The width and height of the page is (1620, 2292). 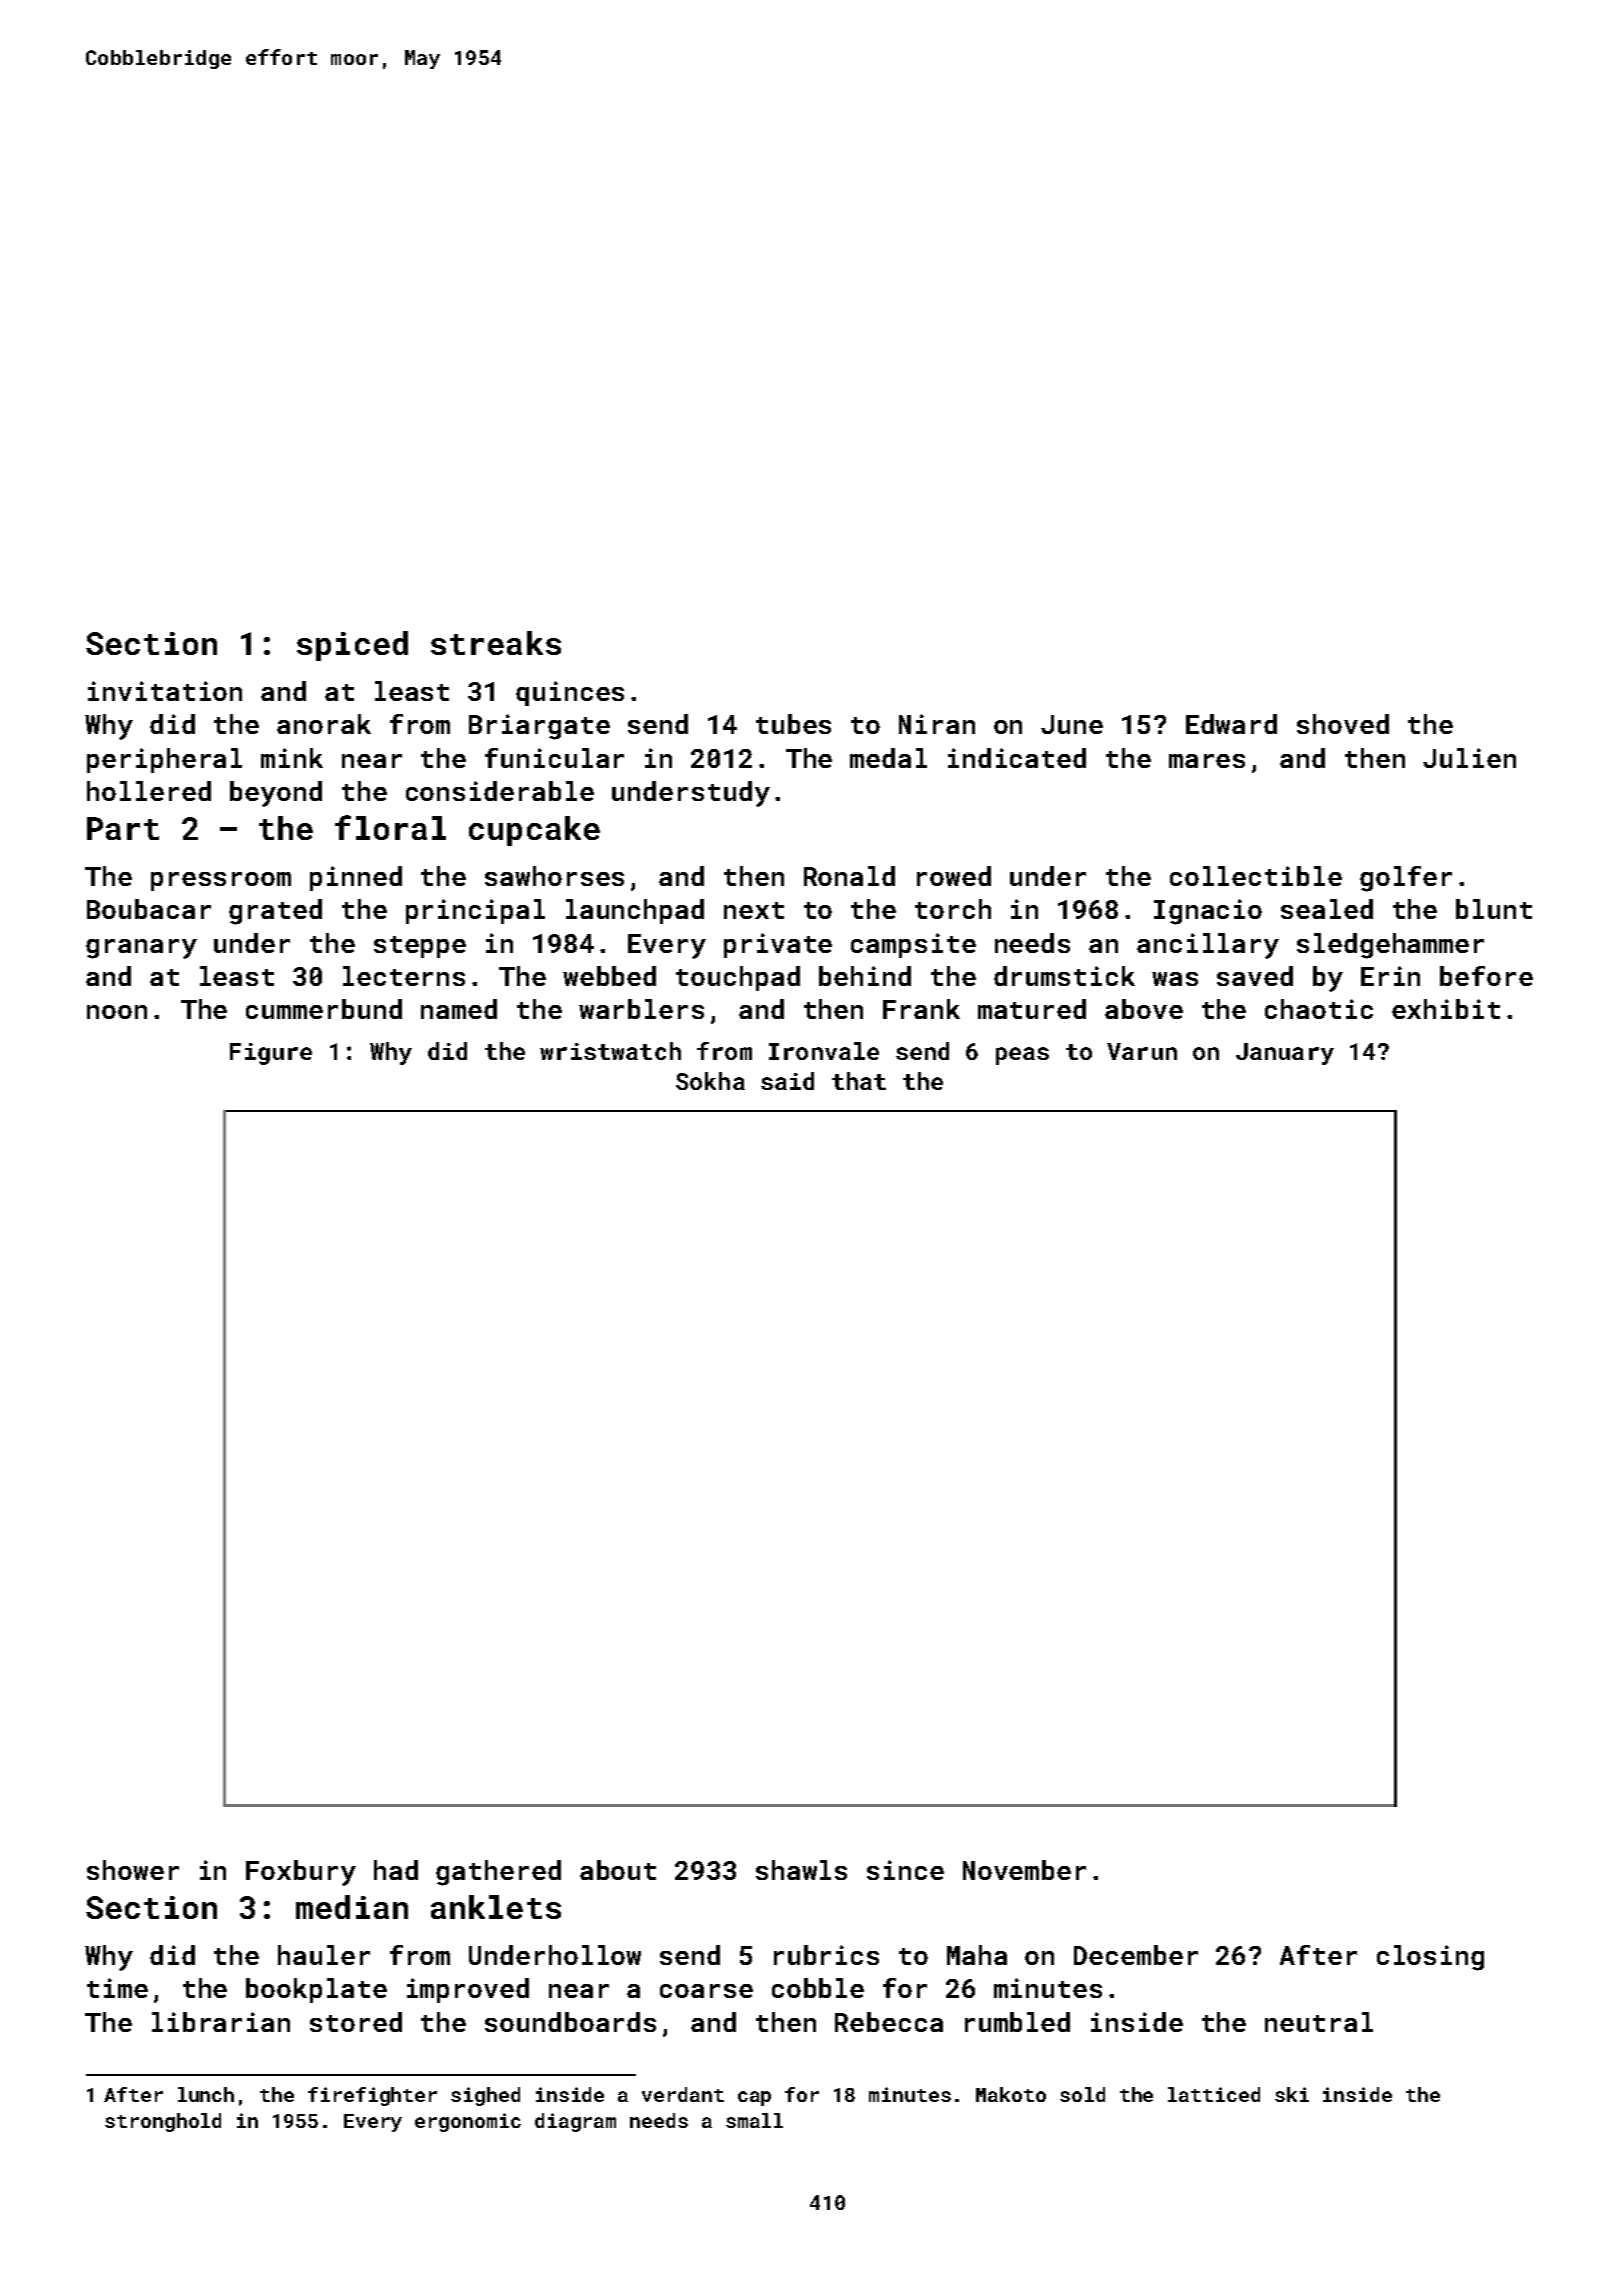 What do you see at coordinates (849, 876) in the page?
I see `Ronald` at bounding box center [849, 876].
